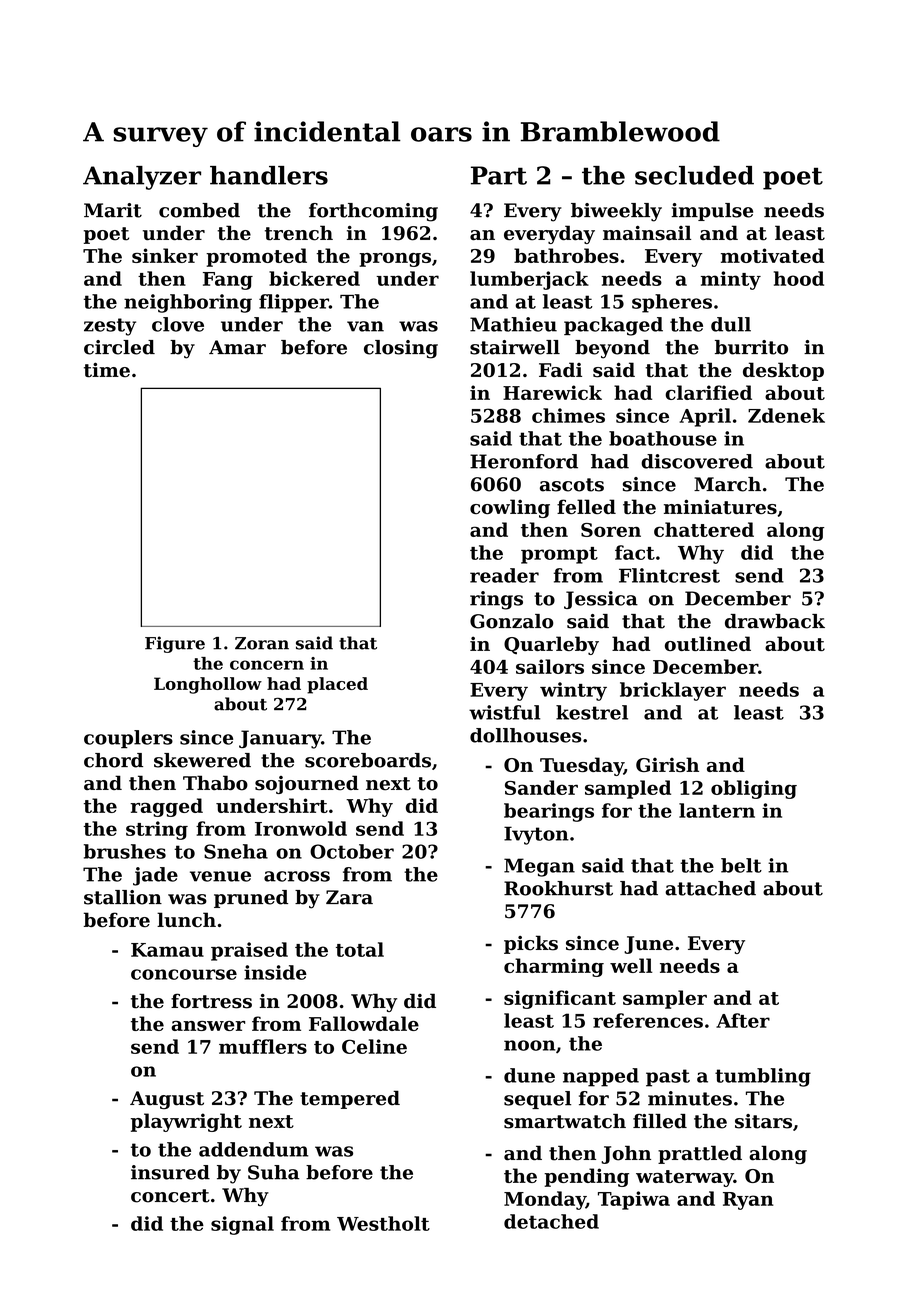 This screenshot has width=908, height=1316. I want to click on closing, so click(401, 349).
